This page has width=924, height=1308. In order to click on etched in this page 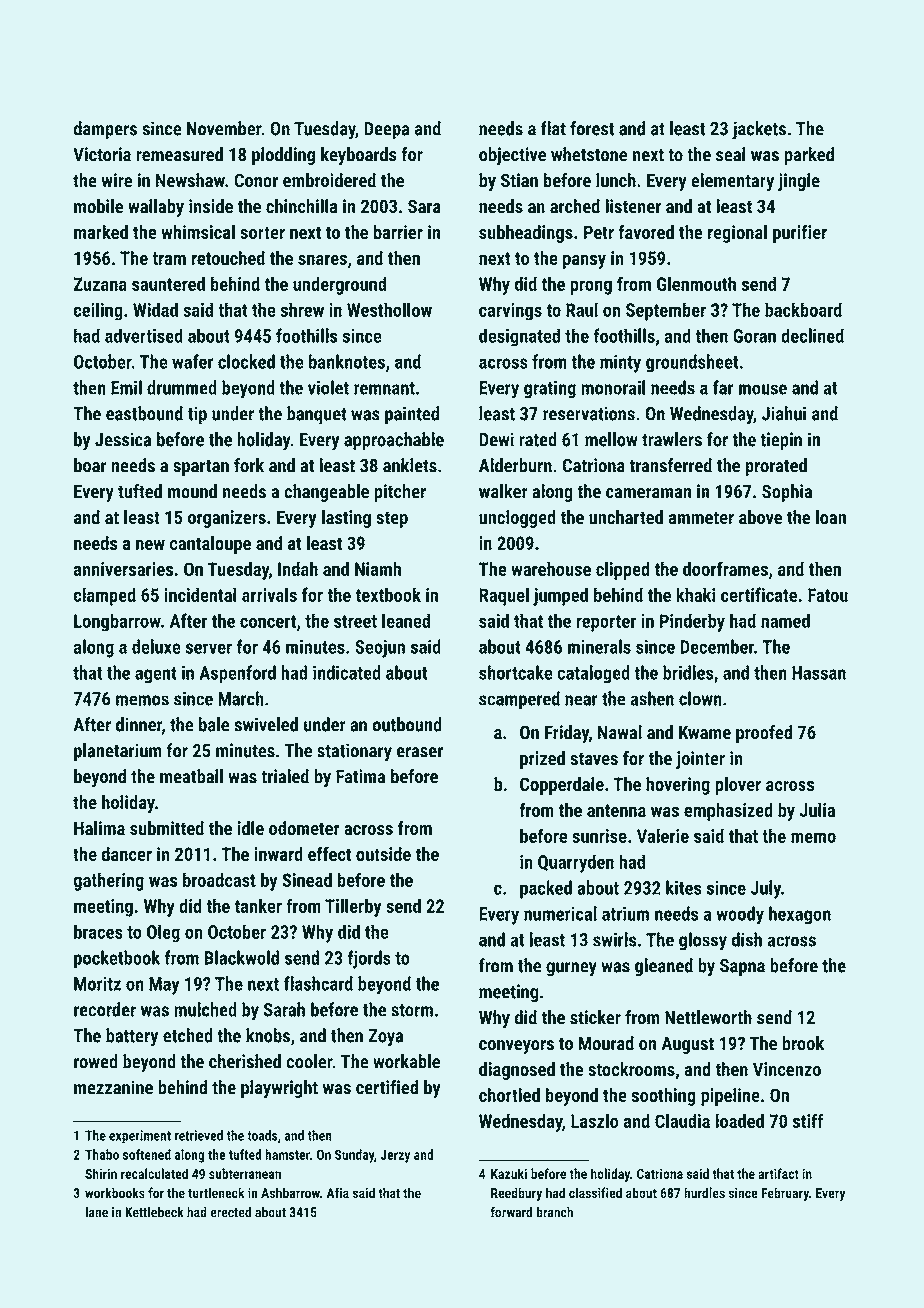, I will do `click(188, 1035)`.
